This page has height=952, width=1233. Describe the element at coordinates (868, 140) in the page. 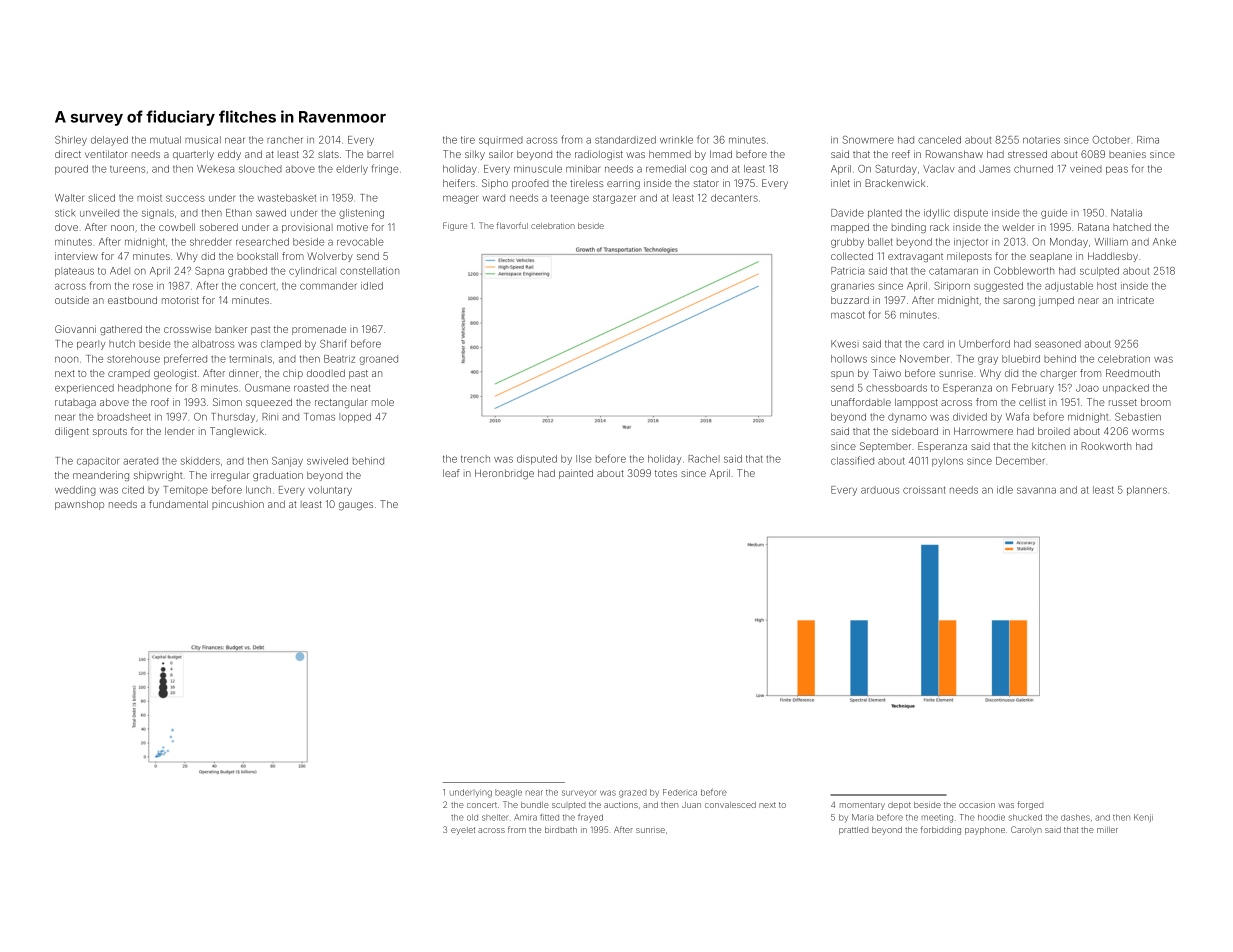

I see `Snowmere` at that location.
